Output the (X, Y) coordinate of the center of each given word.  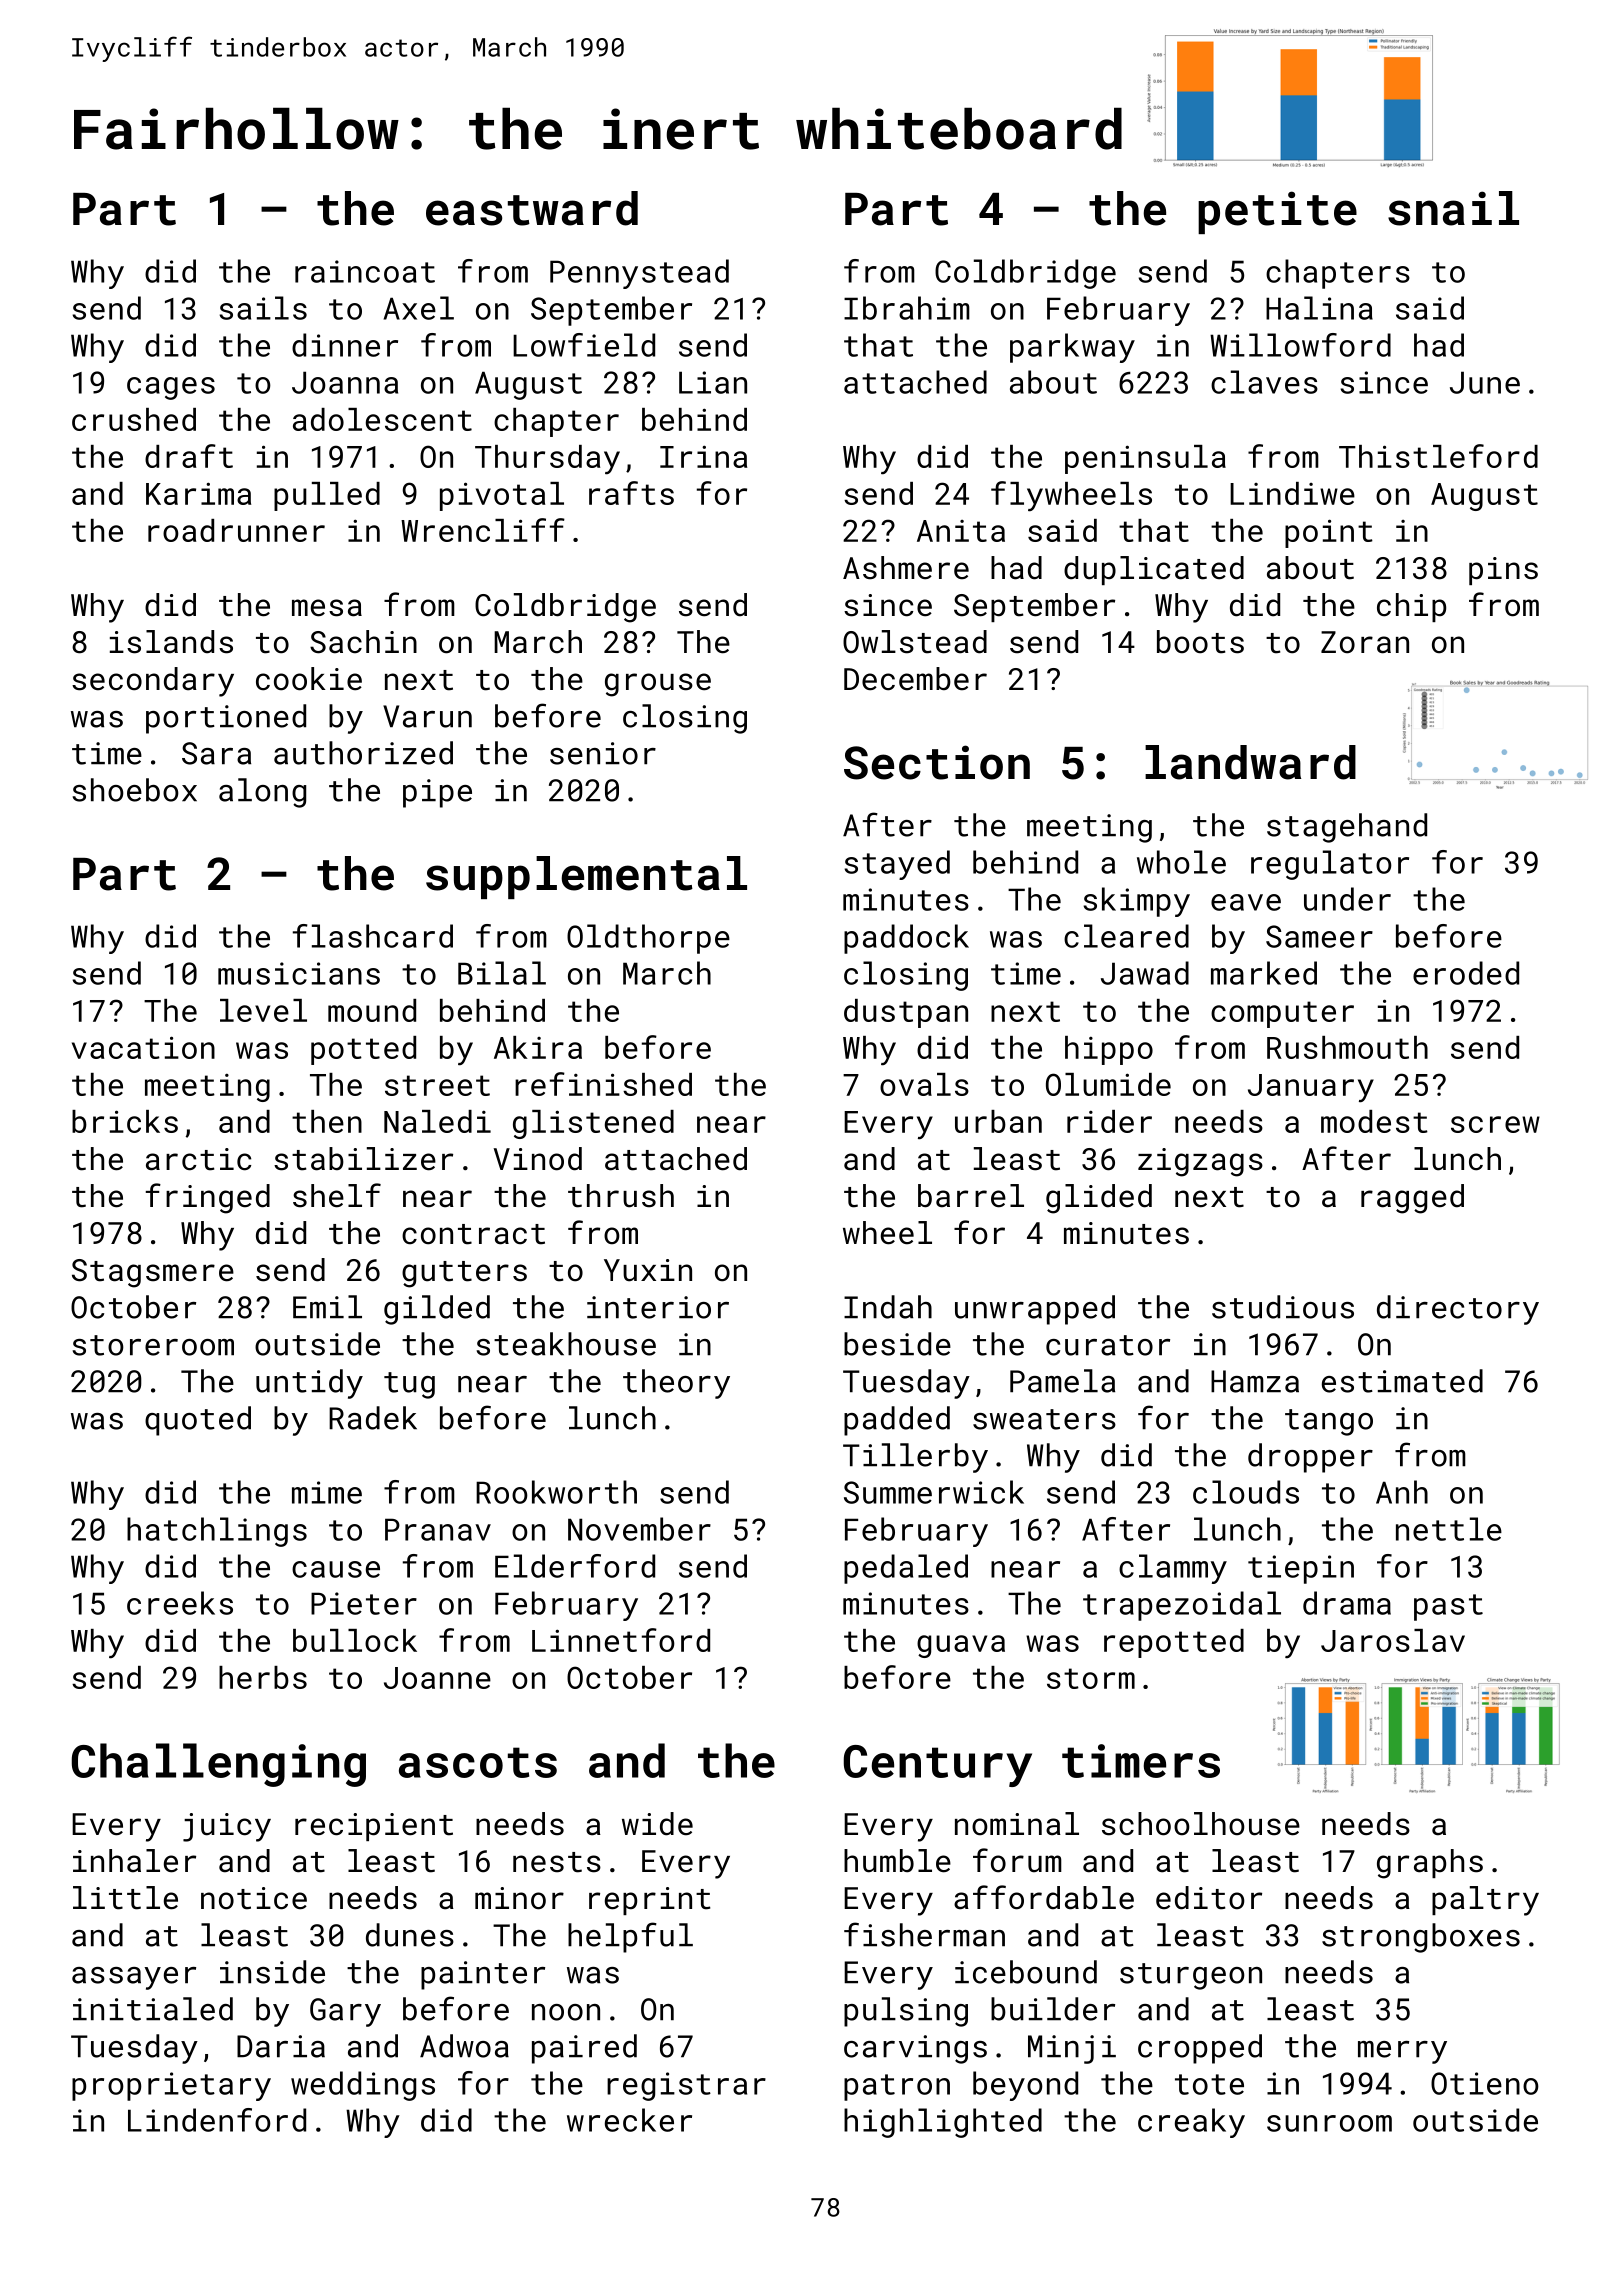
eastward (532, 208)
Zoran (1365, 642)
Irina (703, 456)
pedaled (906, 1569)
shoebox (134, 790)
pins (1503, 571)
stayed (897, 865)
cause (336, 1569)
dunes (410, 1935)
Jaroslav (1393, 1640)
